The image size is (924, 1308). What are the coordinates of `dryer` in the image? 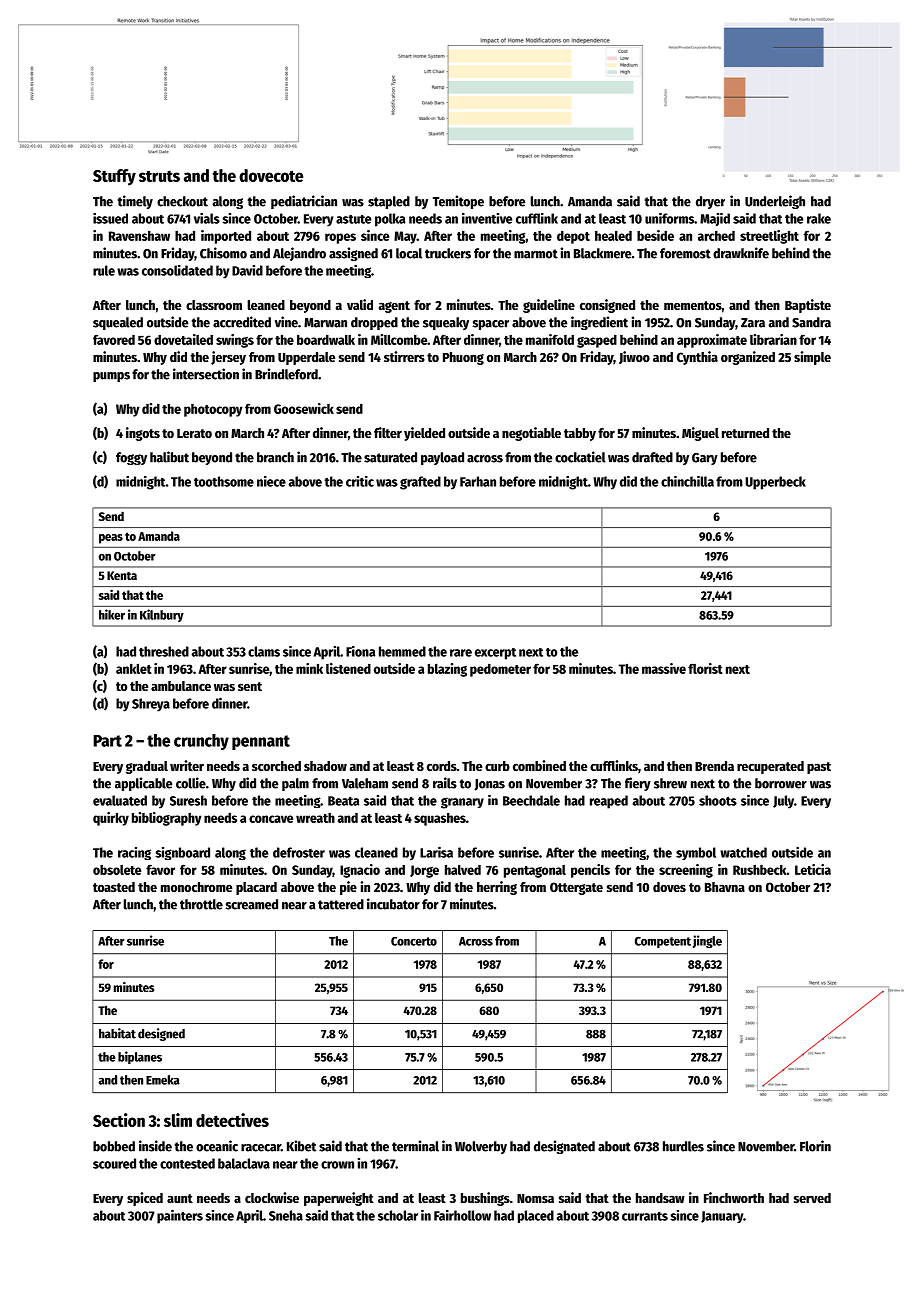 It's located at (710, 202).
